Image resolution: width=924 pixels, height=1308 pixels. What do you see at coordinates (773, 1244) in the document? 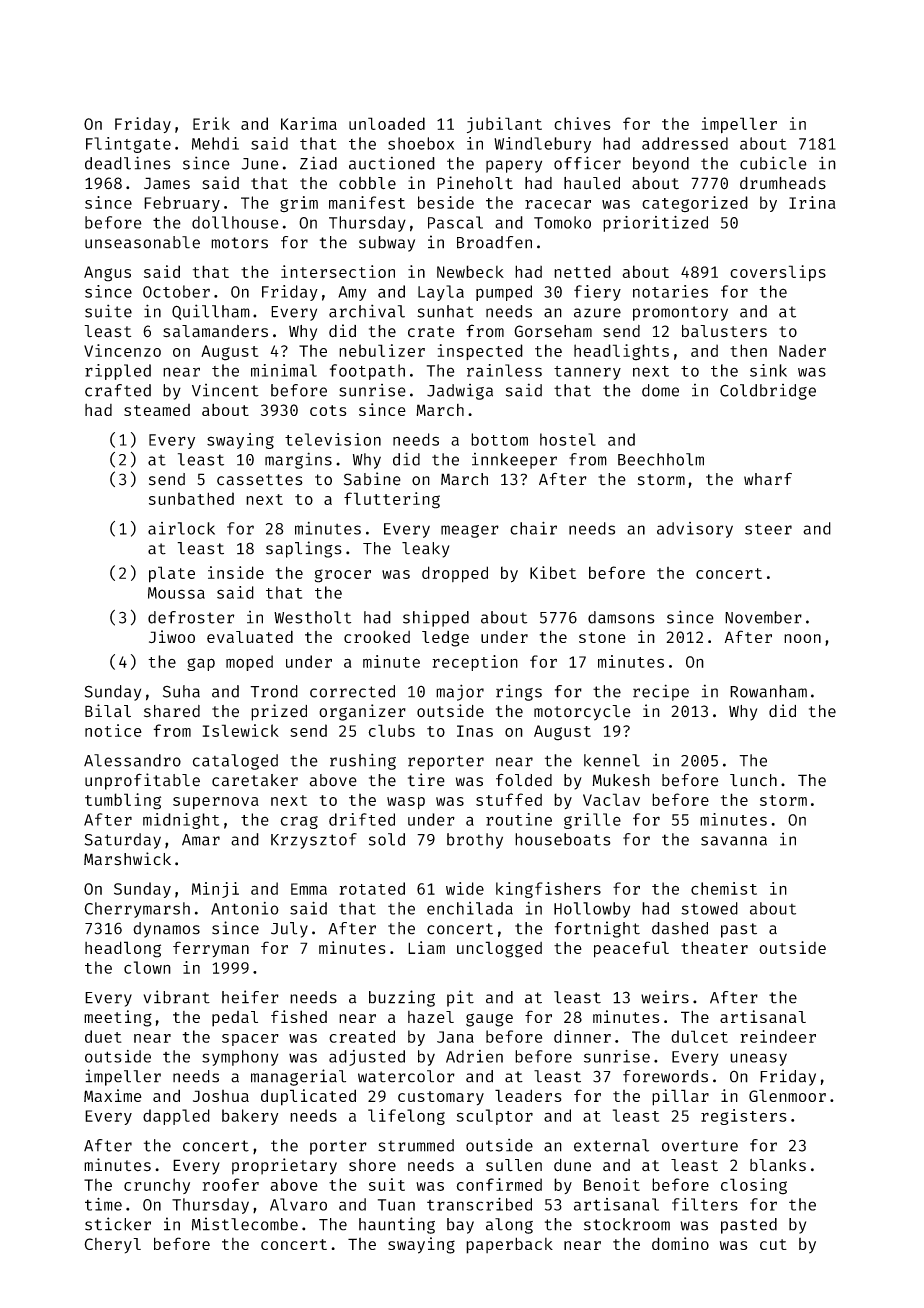
I see `cut` at bounding box center [773, 1244].
